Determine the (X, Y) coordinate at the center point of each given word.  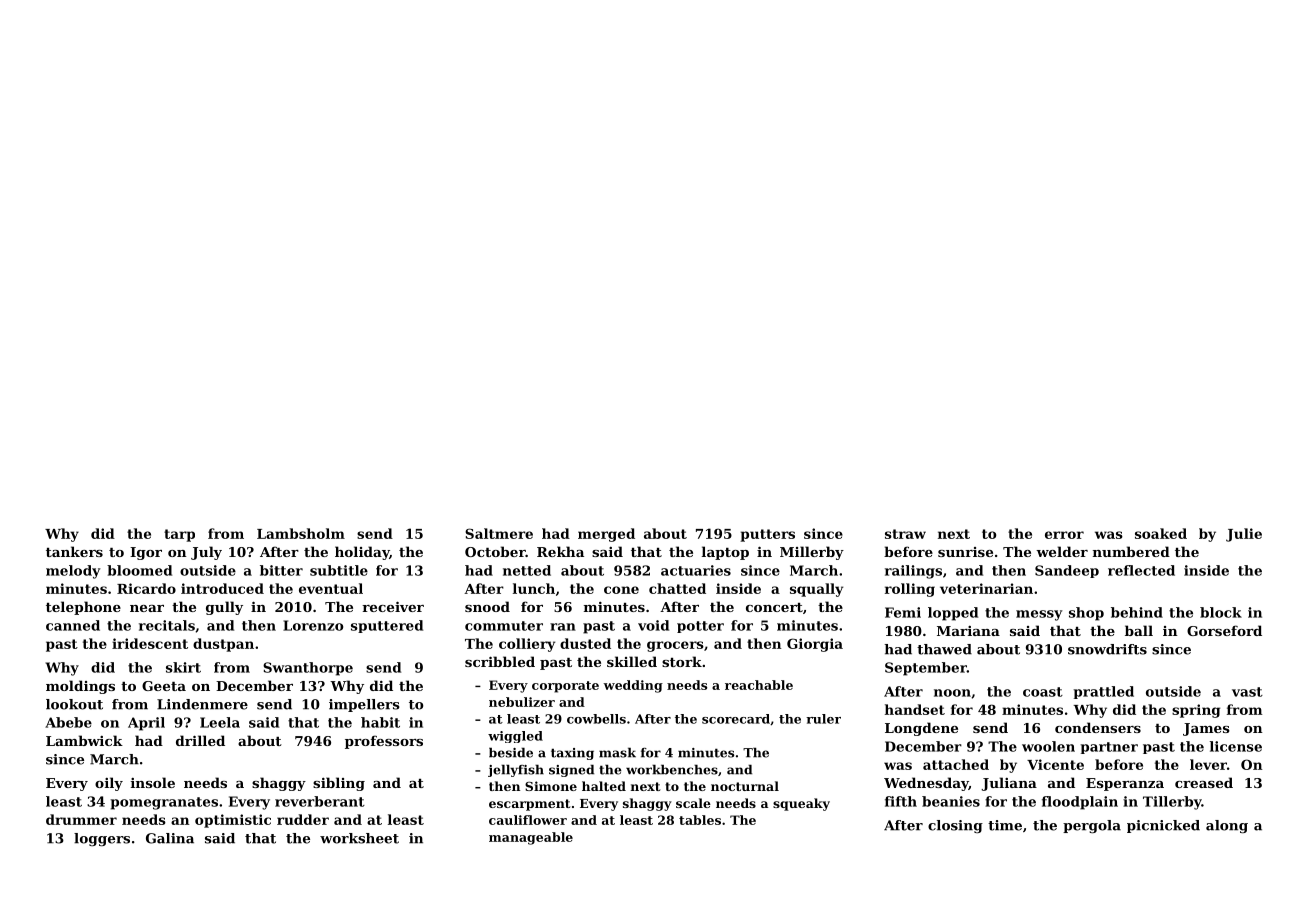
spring (1196, 711)
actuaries (696, 570)
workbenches (672, 769)
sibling (339, 784)
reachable (759, 685)
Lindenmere (202, 704)
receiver (393, 606)
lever (1208, 764)
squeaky (801, 804)
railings (913, 572)
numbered (1131, 551)
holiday (362, 553)
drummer (81, 819)
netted (527, 570)
